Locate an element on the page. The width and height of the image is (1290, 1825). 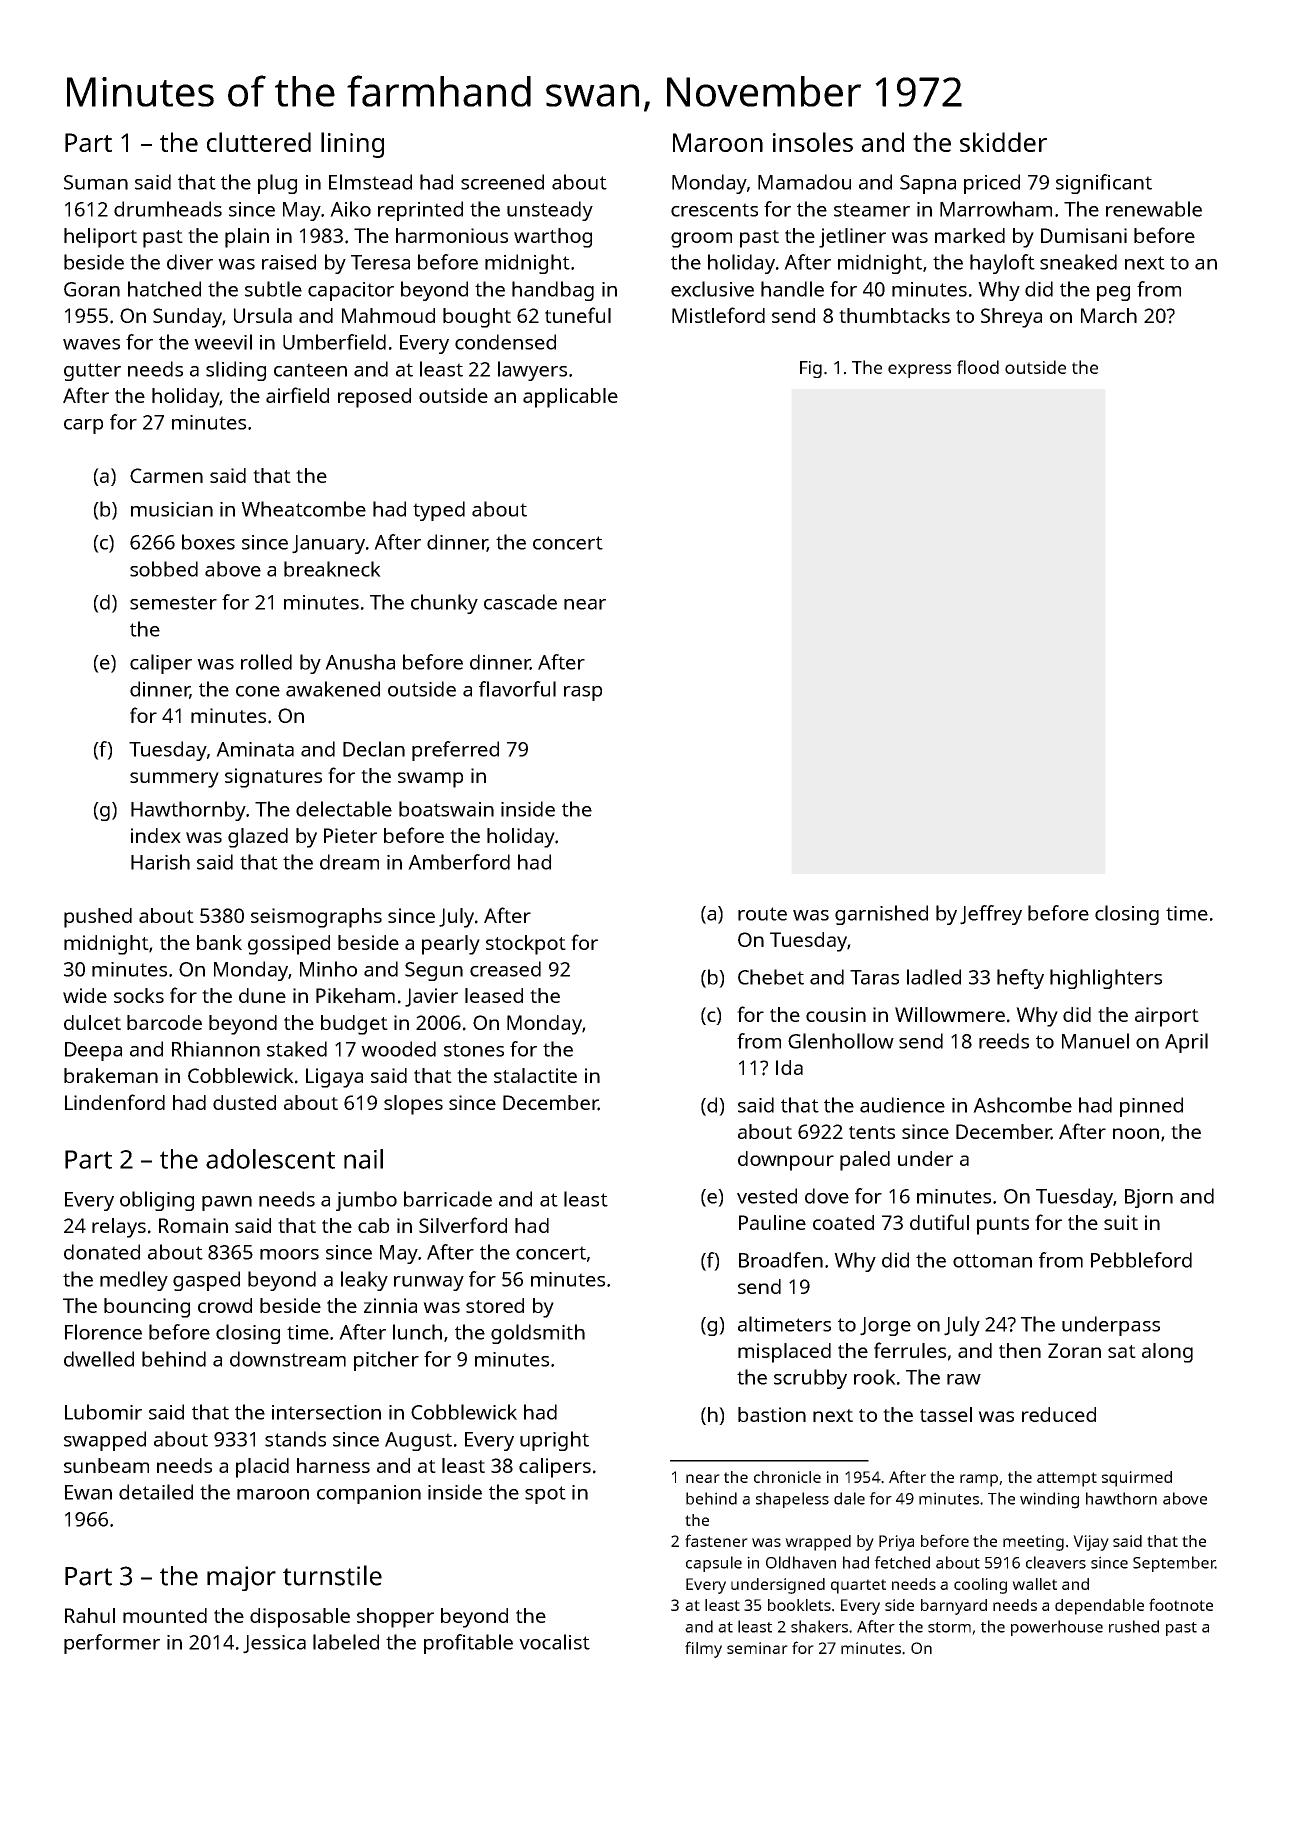
Fig is located at coordinates (811, 369).
